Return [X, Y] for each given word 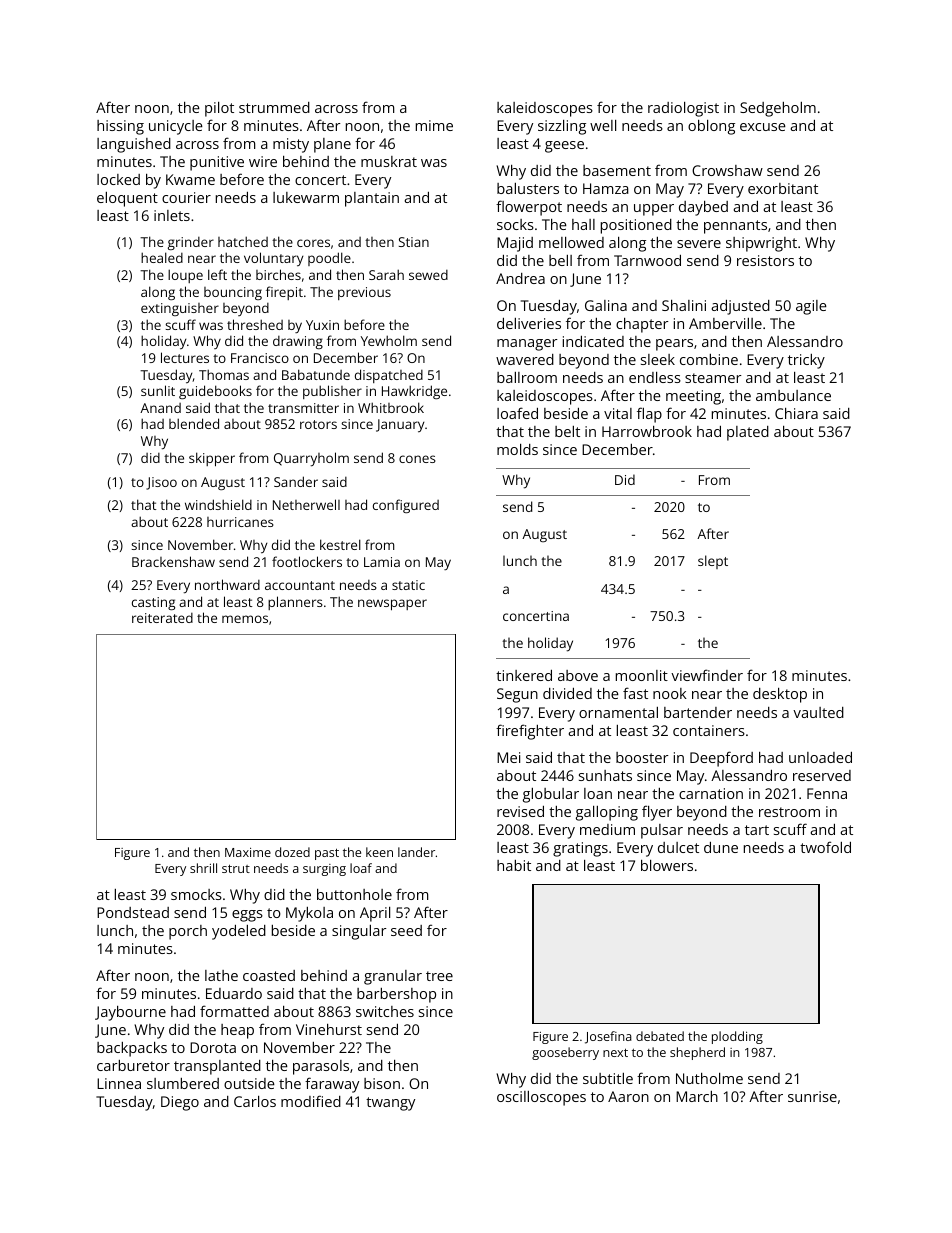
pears [674, 345]
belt [567, 431]
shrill [203, 868]
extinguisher [180, 309]
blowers [667, 865]
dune [721, 847]
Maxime [248, 852]
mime [434, 125]
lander [416, 852]
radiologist [683, 109]
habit [514, 865]
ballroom [527, 377]
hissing [120, 127]
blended [194, 423]
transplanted [217, 1067]
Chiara [796, 413]
